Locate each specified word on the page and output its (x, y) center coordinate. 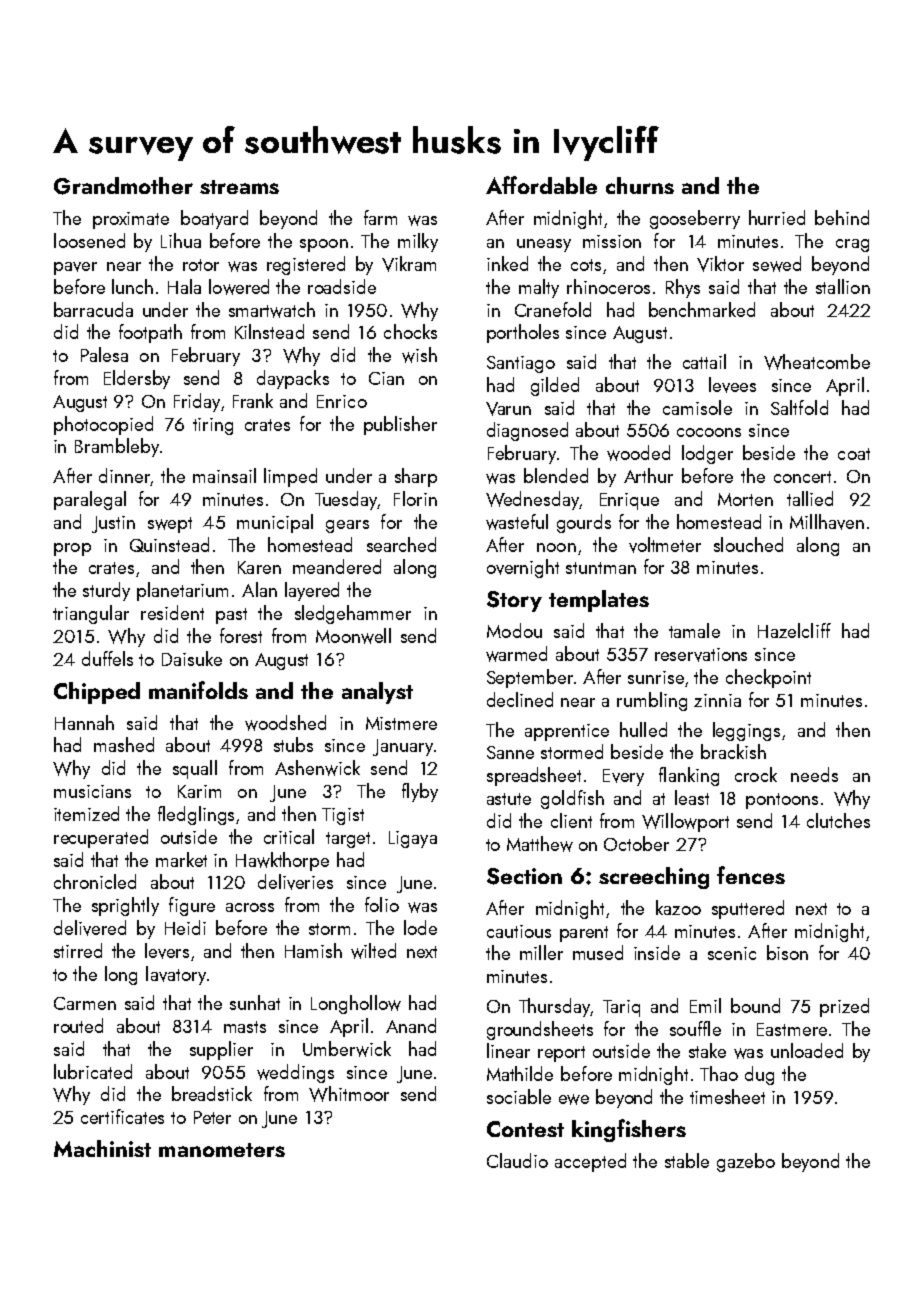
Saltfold (799, 407)
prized (844, 1007)
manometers (222, 1150)
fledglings (196, 815)
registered (306, 265)
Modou (514, 630)
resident (172, 612)
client (571, 820)
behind (842, 217)
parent (584, 934)
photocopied (103, 425)
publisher (400, 425)
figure (192, 906)
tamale (694, 630)
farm (380, 217)
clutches (838, 820)
